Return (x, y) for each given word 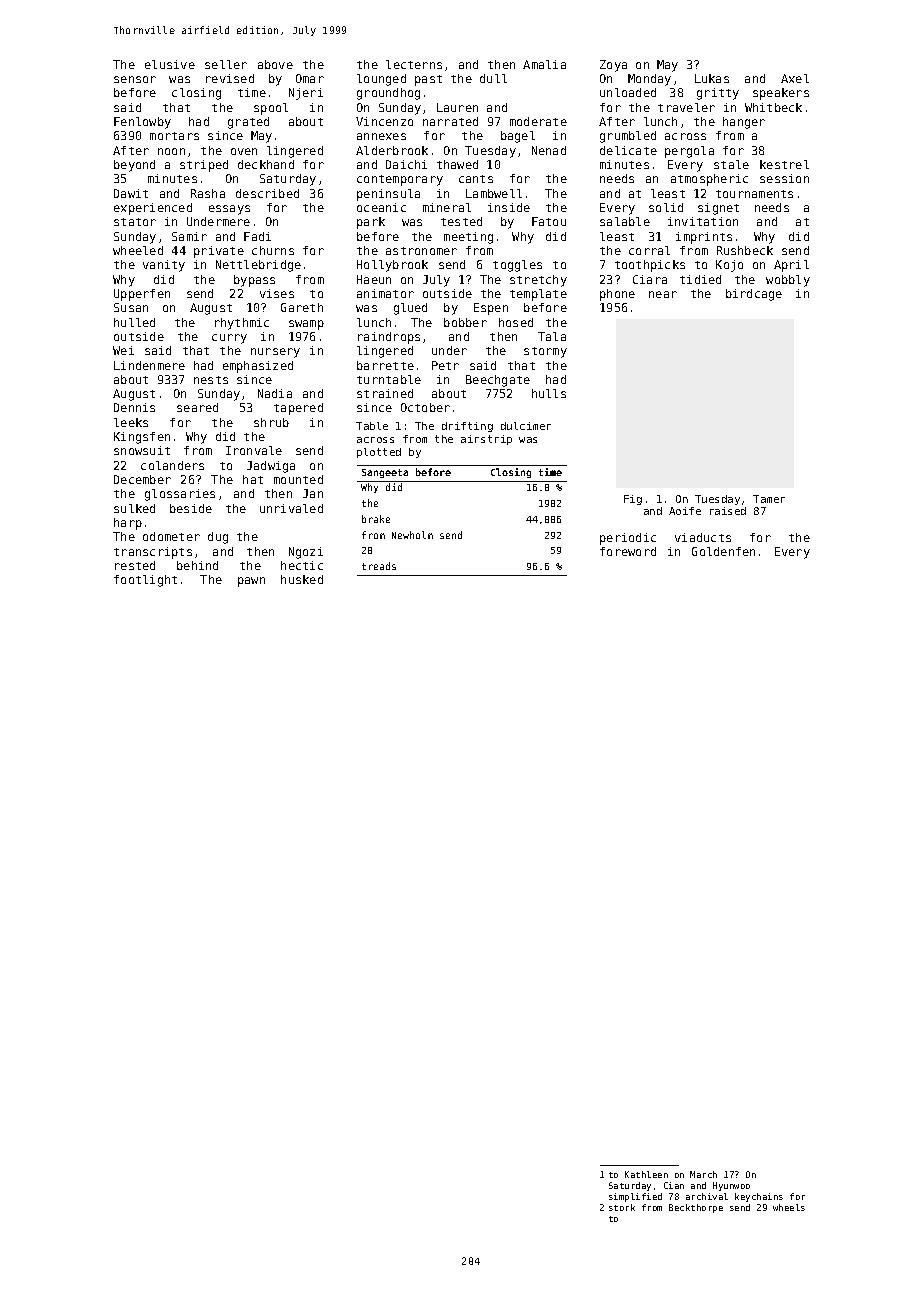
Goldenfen (723, 551)
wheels (789, 1207)
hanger (744, 123)
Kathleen (646, 1174)
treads (379, 566)
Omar (310, 78)
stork (622, 1207)
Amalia (544, 64)
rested (135, 565)
